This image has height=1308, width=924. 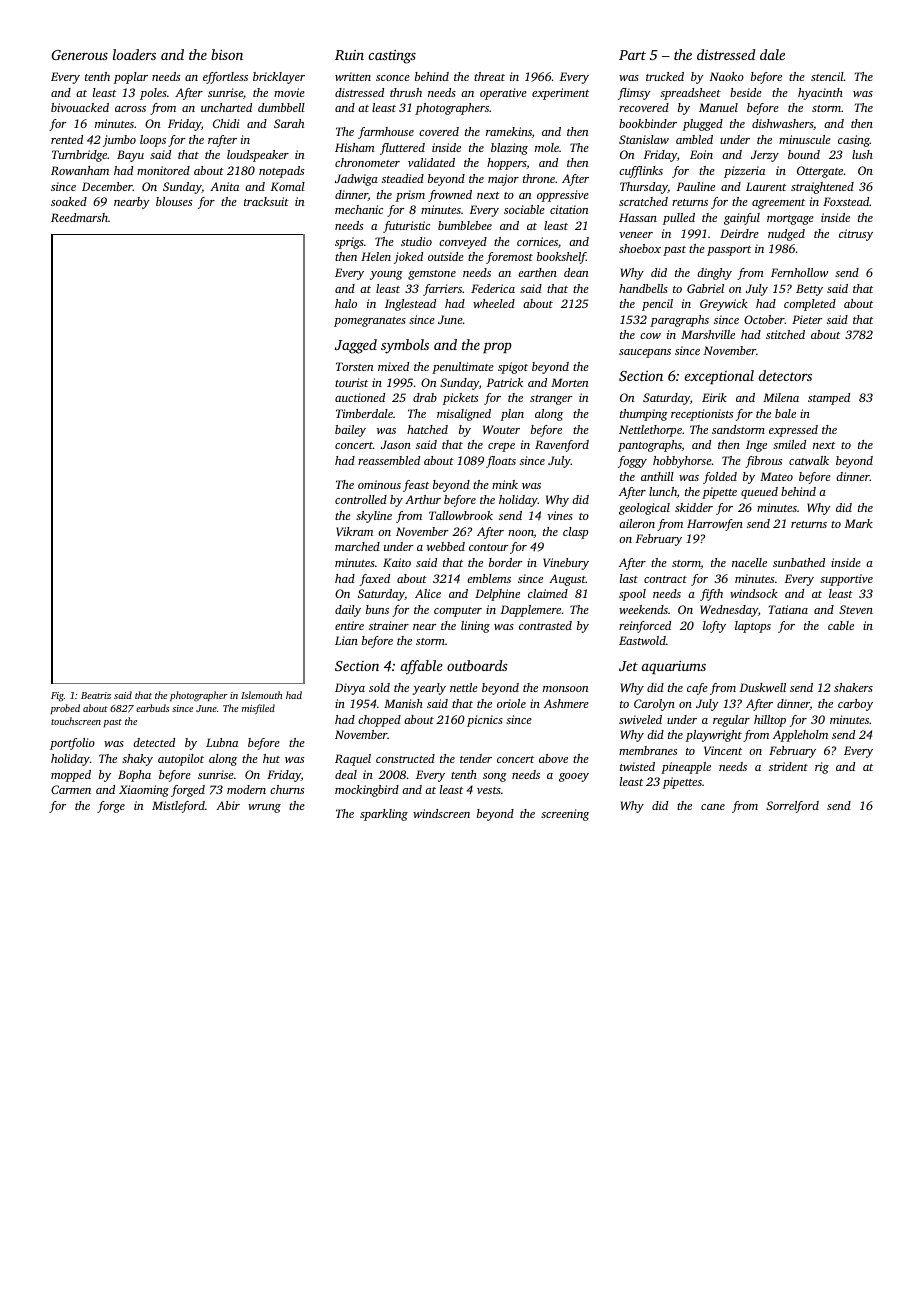 I want to click on sparkling, so click(x=384, y=815).
